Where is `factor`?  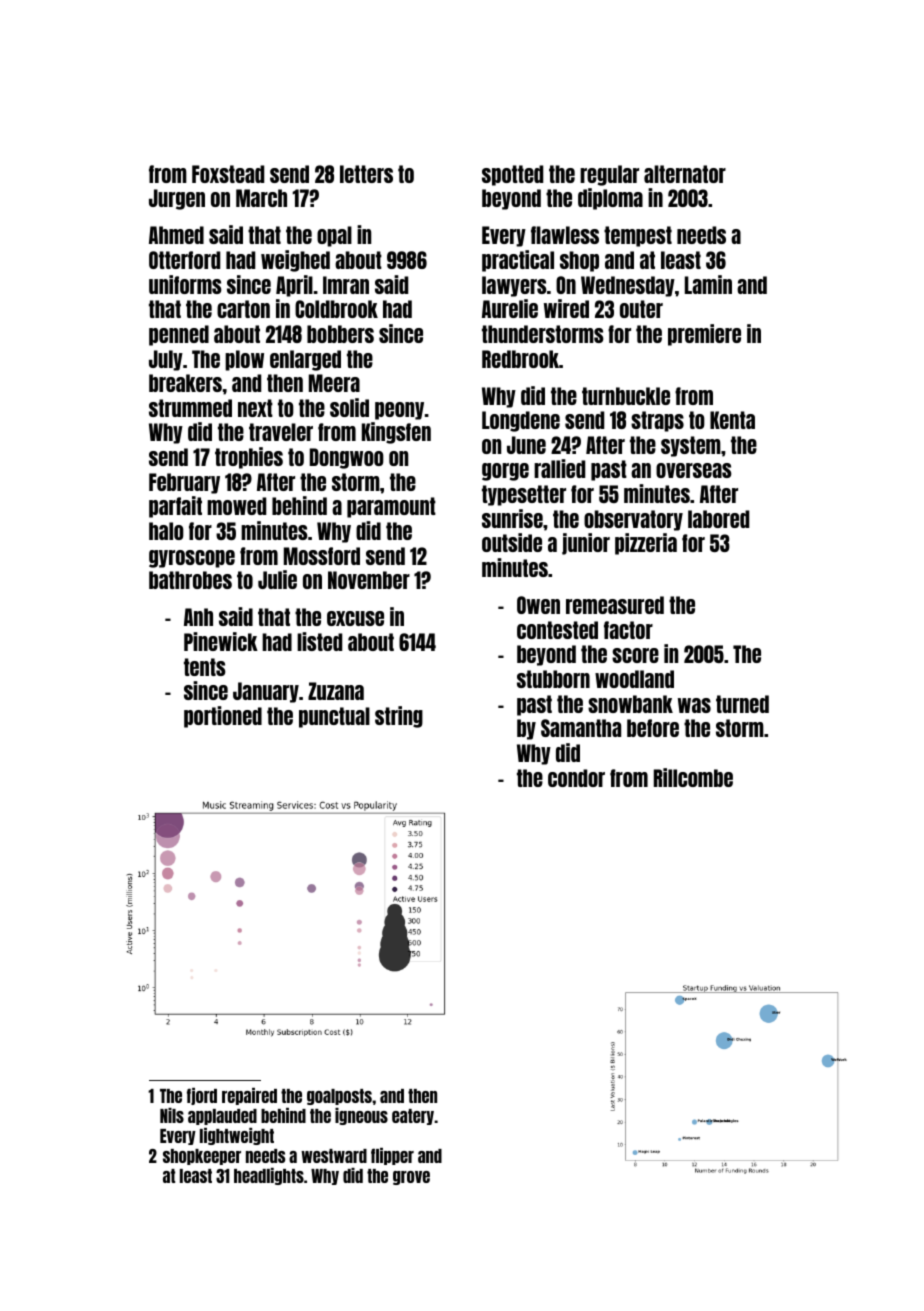 factor is located at coordinates (628, 630).
